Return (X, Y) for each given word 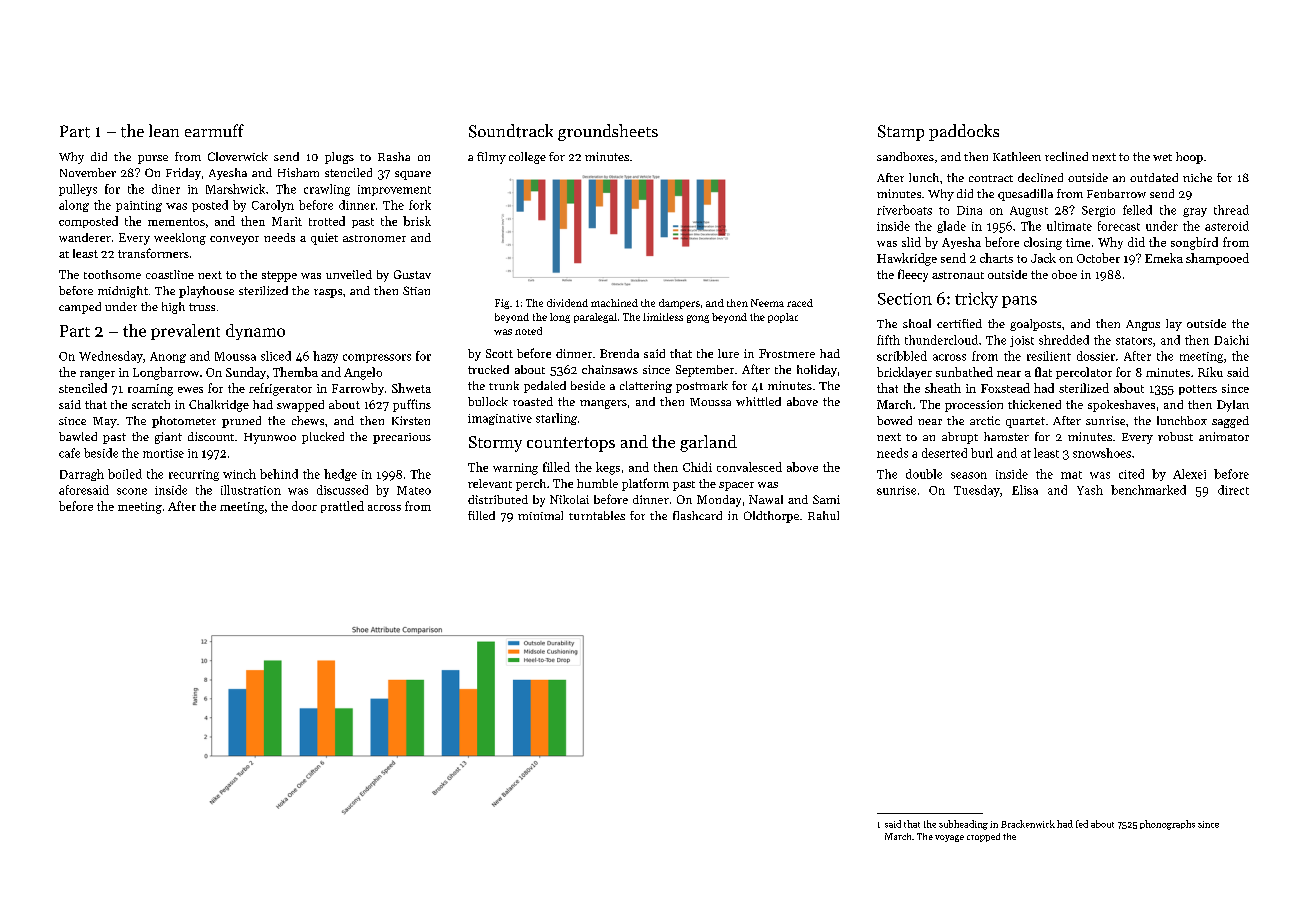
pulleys (78, 190)
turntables (597, 515)
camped (80, 308)
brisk (417, 221)
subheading (963, 825)
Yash (1090, 490)
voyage (949, 838)
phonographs (1167, 825)
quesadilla (1025, 195)
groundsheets (608, 132)
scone (132, 491)
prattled (342, 507)
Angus (1143, 325)
